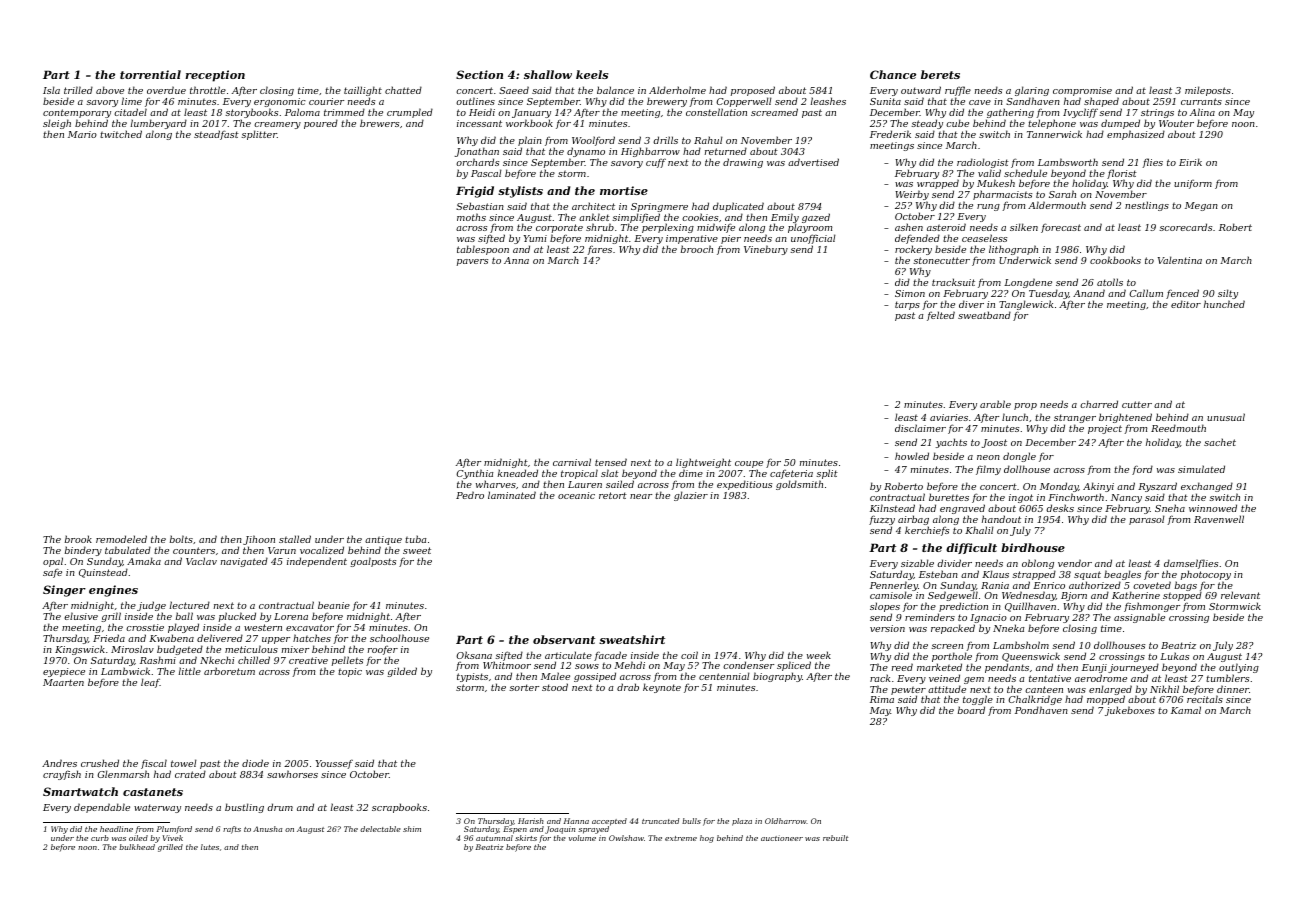 This screenshot has height=924, width=1308. What do you see at coordinates (988, 470) in the screenshot?
I see `filmy` at bounding box center [988, 470].
